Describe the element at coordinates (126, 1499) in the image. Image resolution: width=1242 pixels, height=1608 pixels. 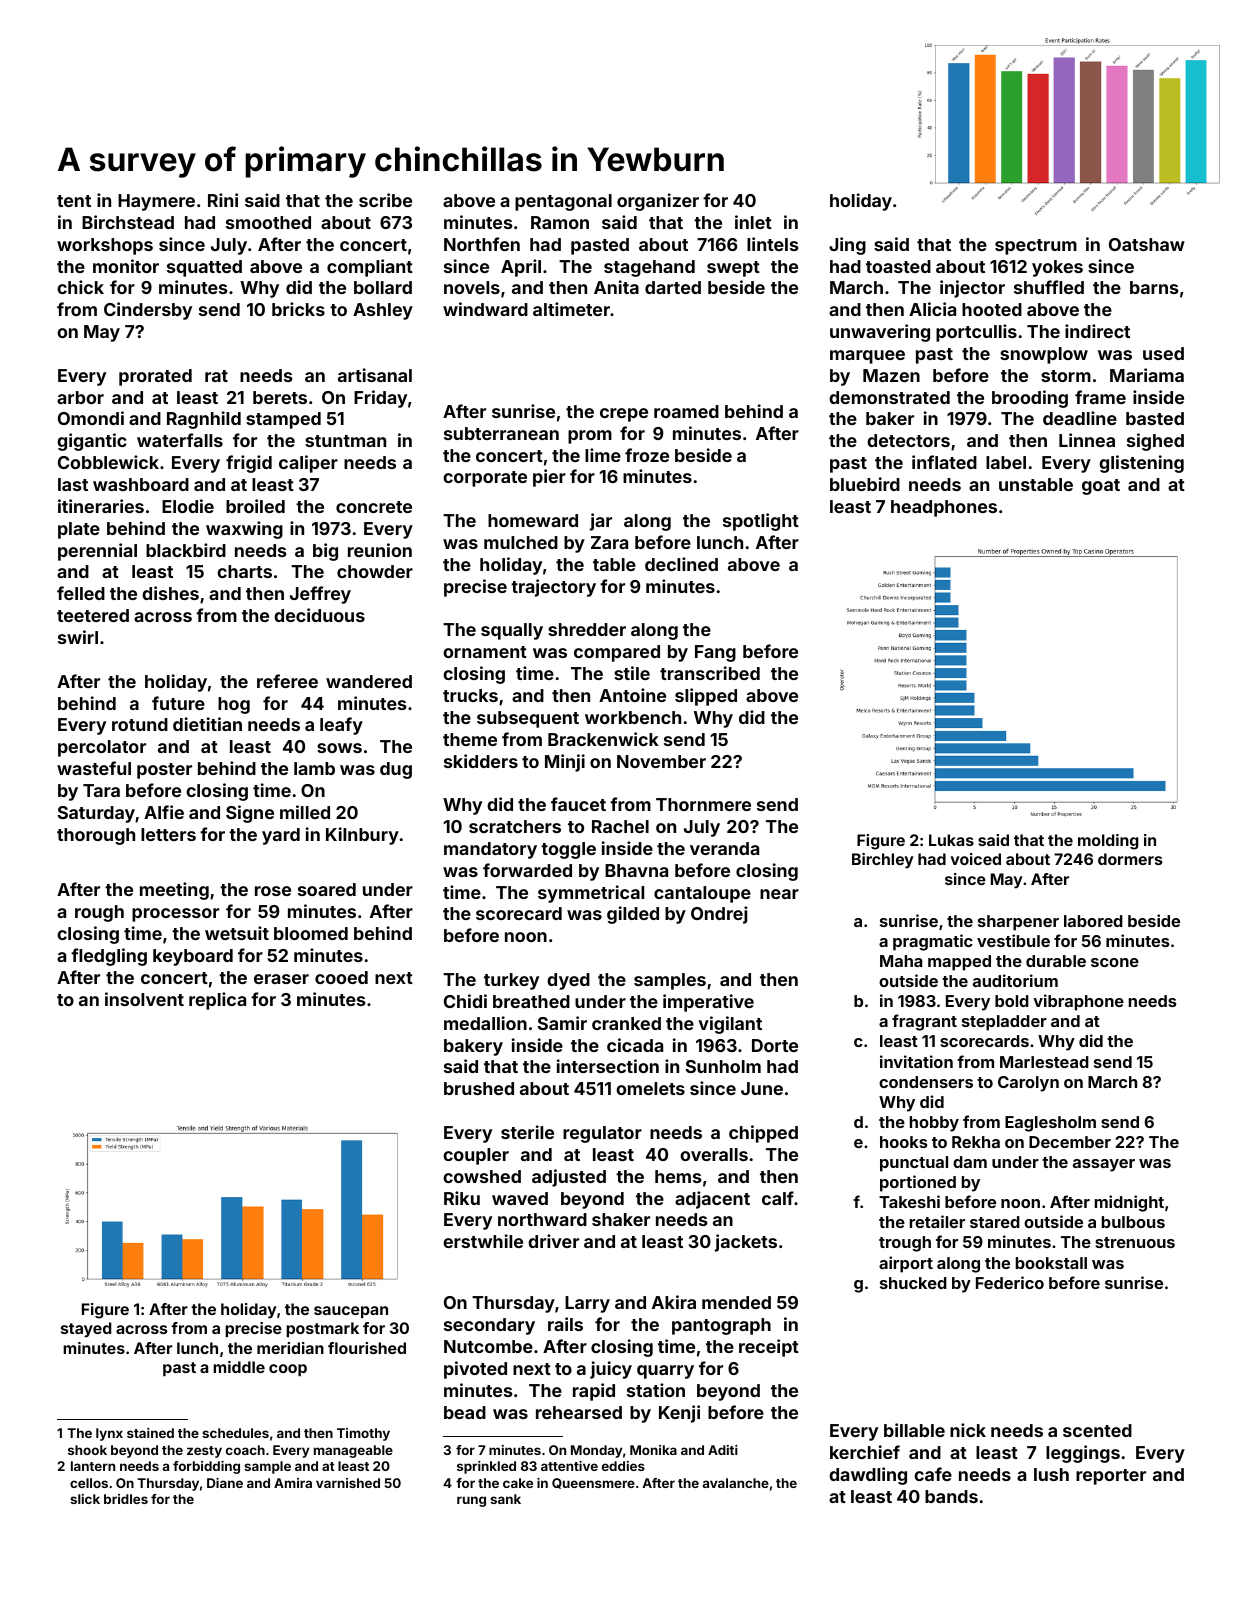
I see `bridles` at that location.
